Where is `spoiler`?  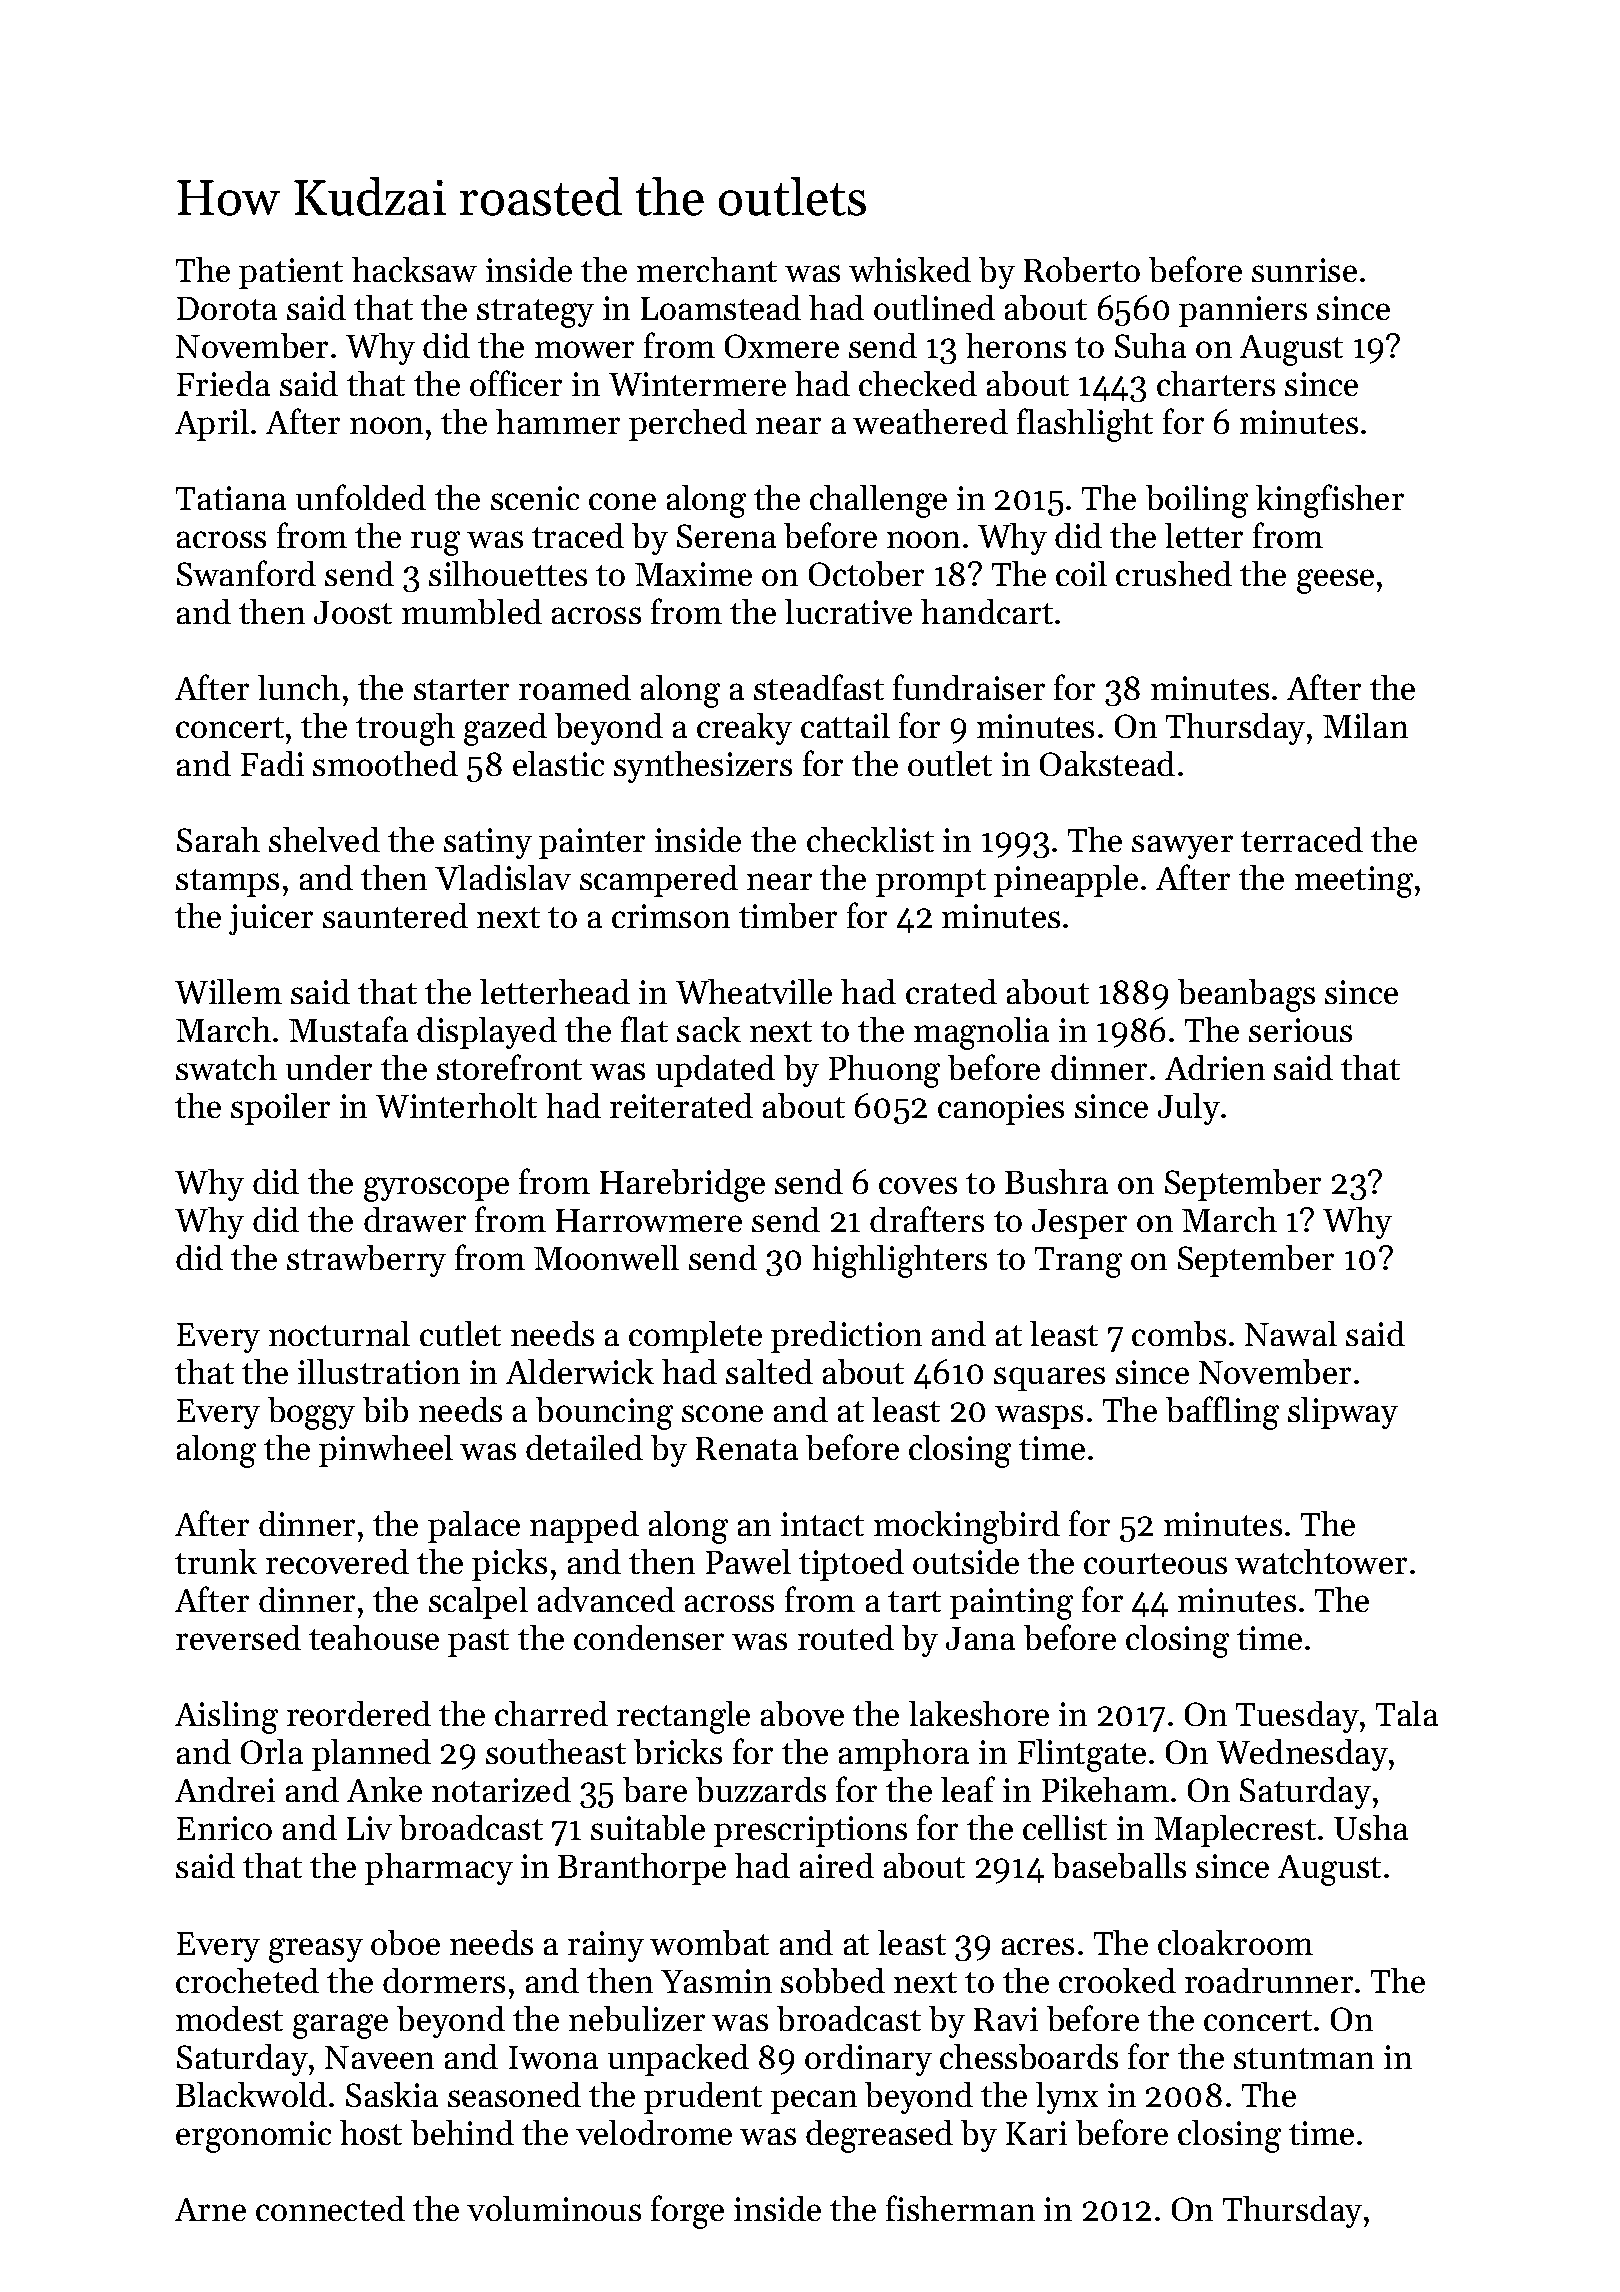
spoiler is located at coordinates (280, 1109).
